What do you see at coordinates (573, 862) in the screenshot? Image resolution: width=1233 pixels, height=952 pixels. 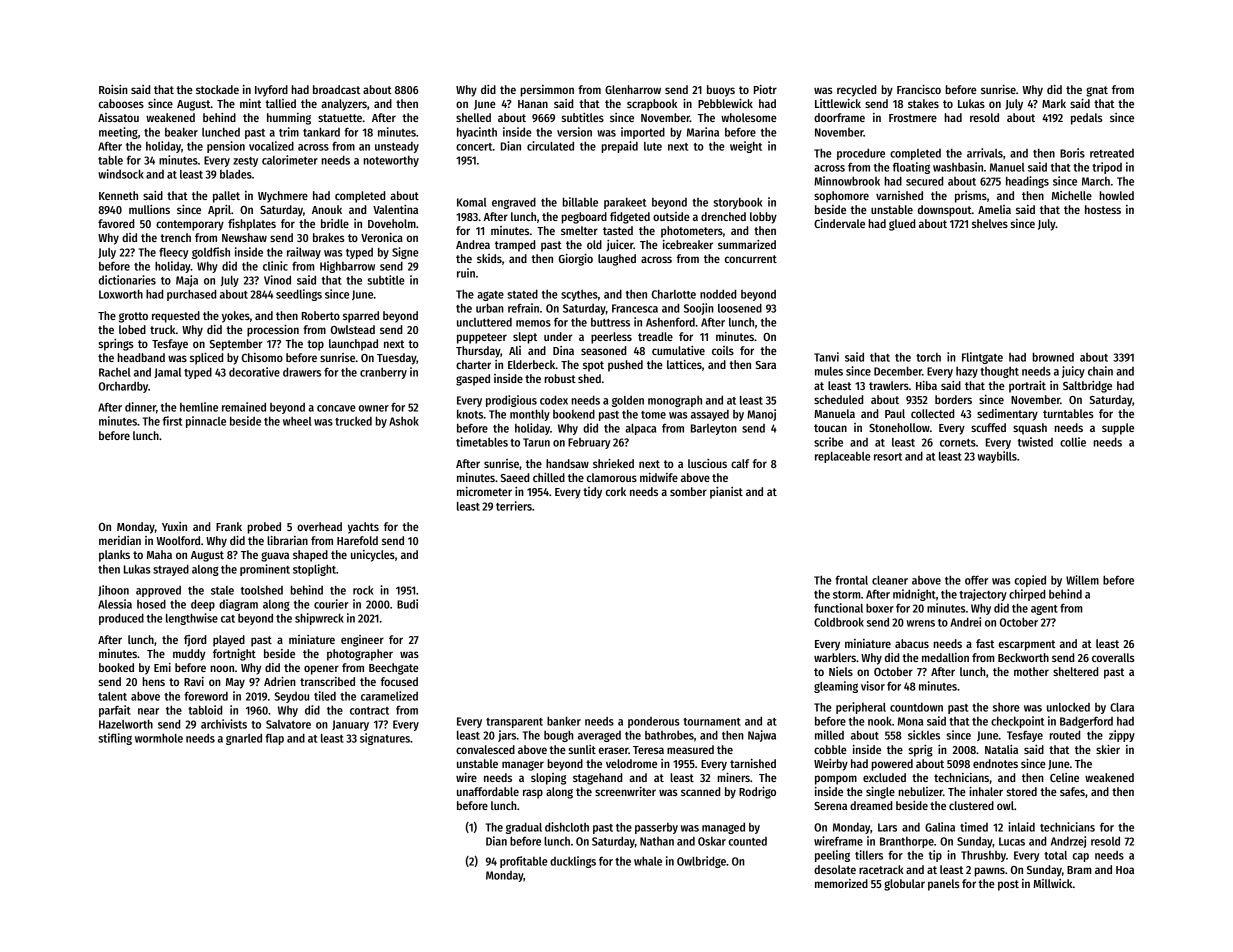 I see `ducklings` at bounding box center [573, 862].
